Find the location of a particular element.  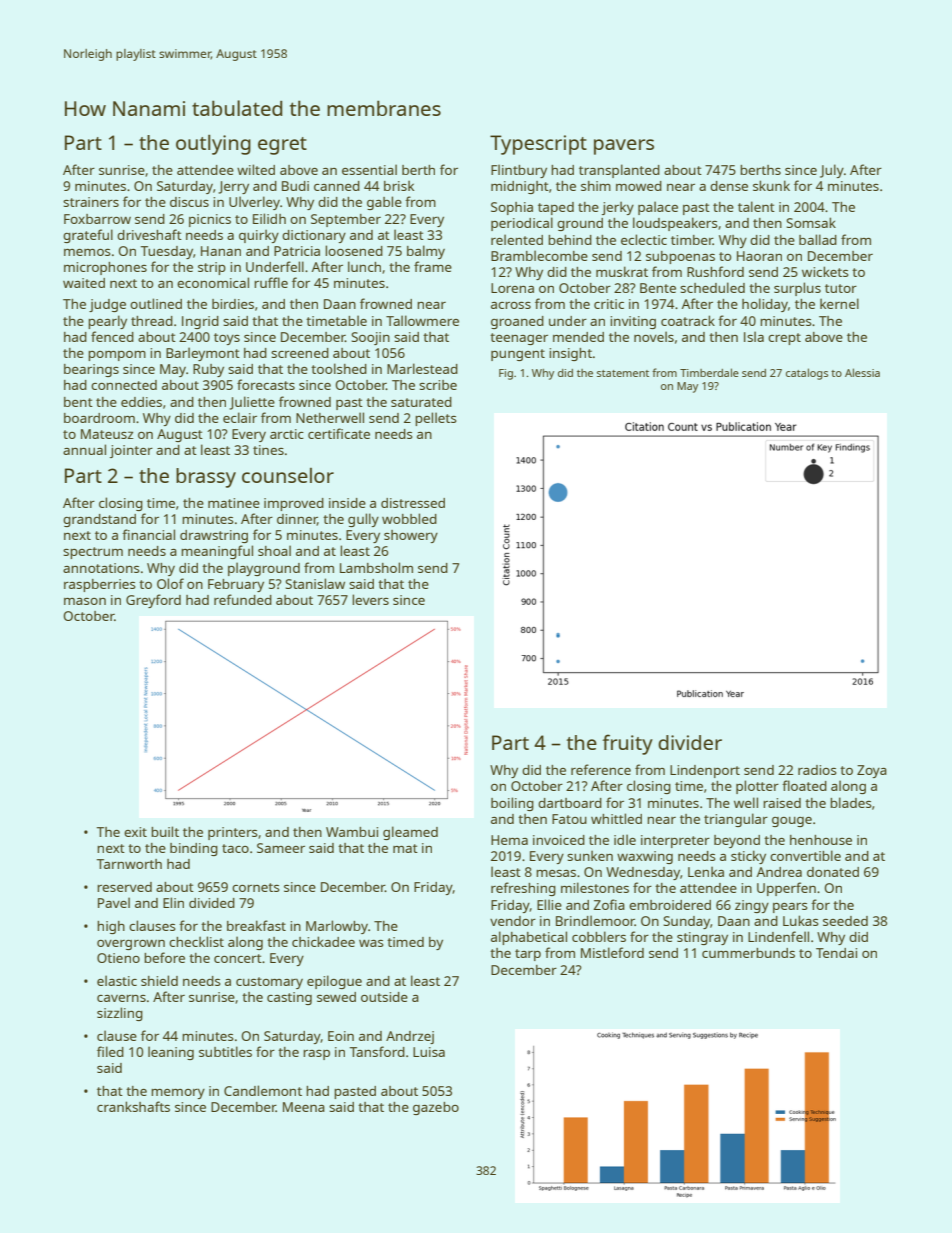

muskrat is located at coordinates (622, 271).
